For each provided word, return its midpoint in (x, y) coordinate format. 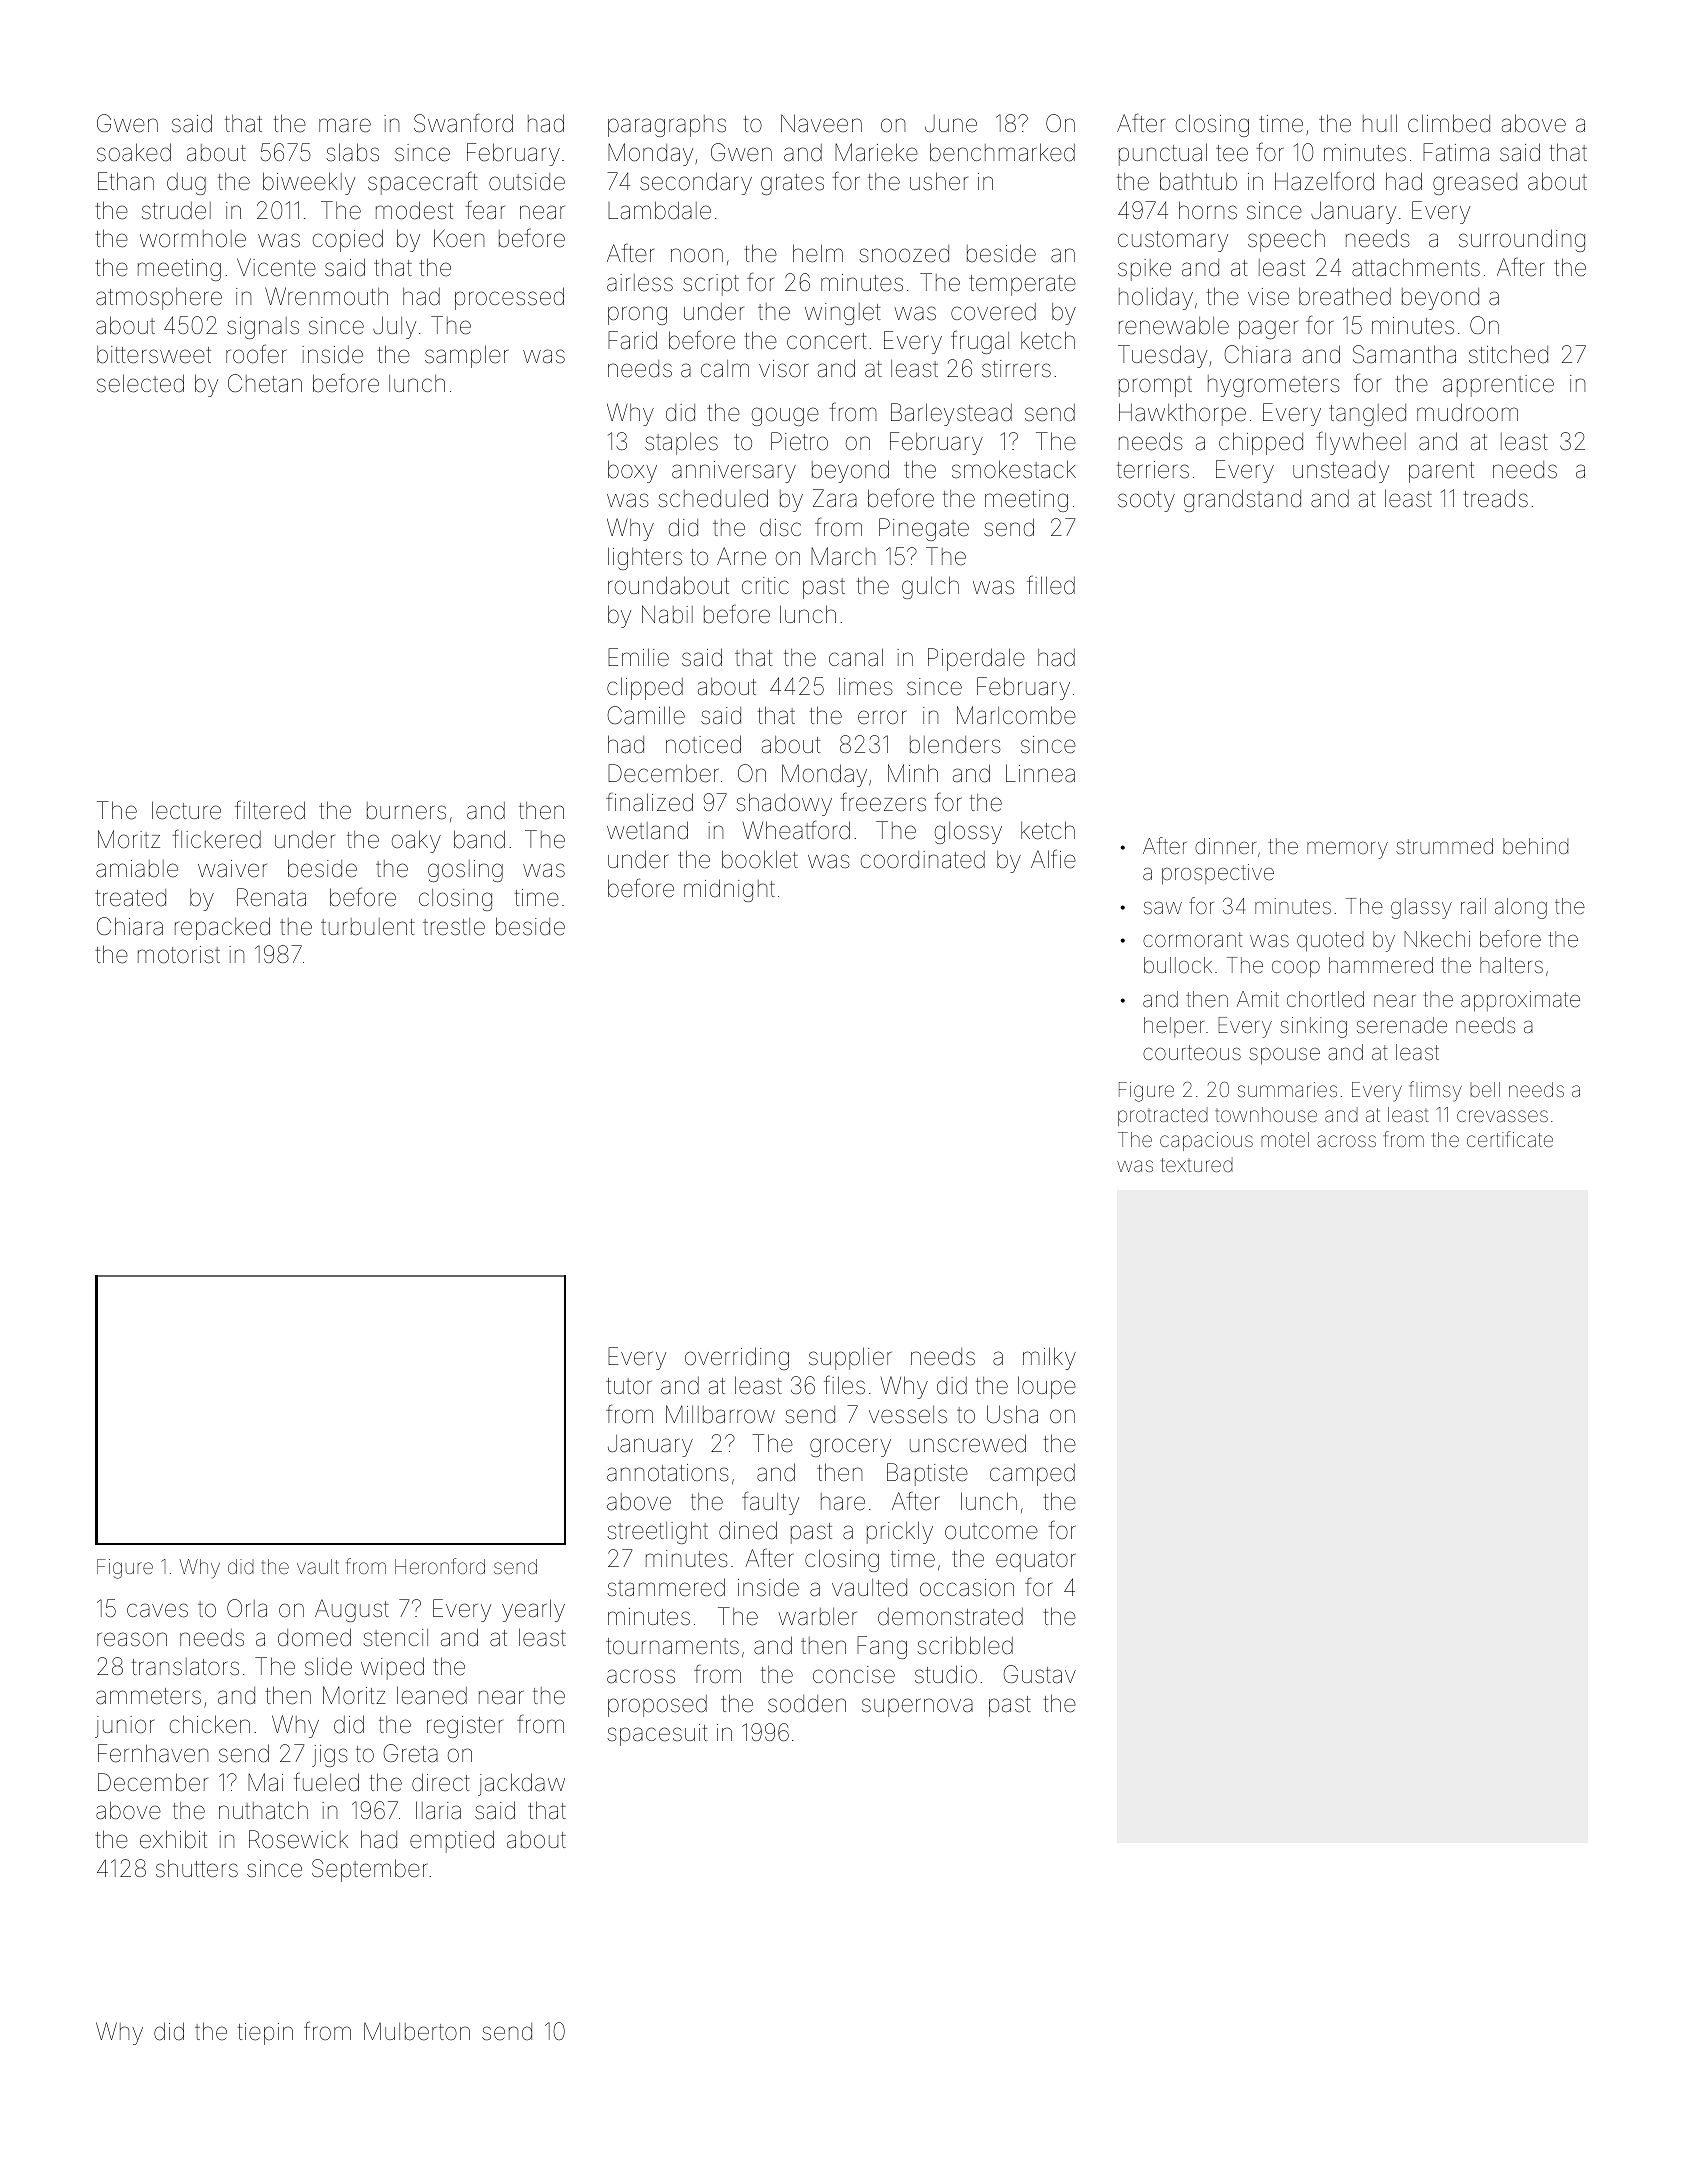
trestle (454, 927)
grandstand (1242, 500)
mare (345, 125)
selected (140, 383)
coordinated (923, 860)
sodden (807, 1704)
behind (1535, 846)
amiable (137, 869)
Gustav (1039, 1674)
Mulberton (417, 2031)
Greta (410, 1753)
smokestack (1014, 469)
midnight (729, 890)
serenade (1402, 1025)
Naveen (821, 123)
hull (1380, 123)
